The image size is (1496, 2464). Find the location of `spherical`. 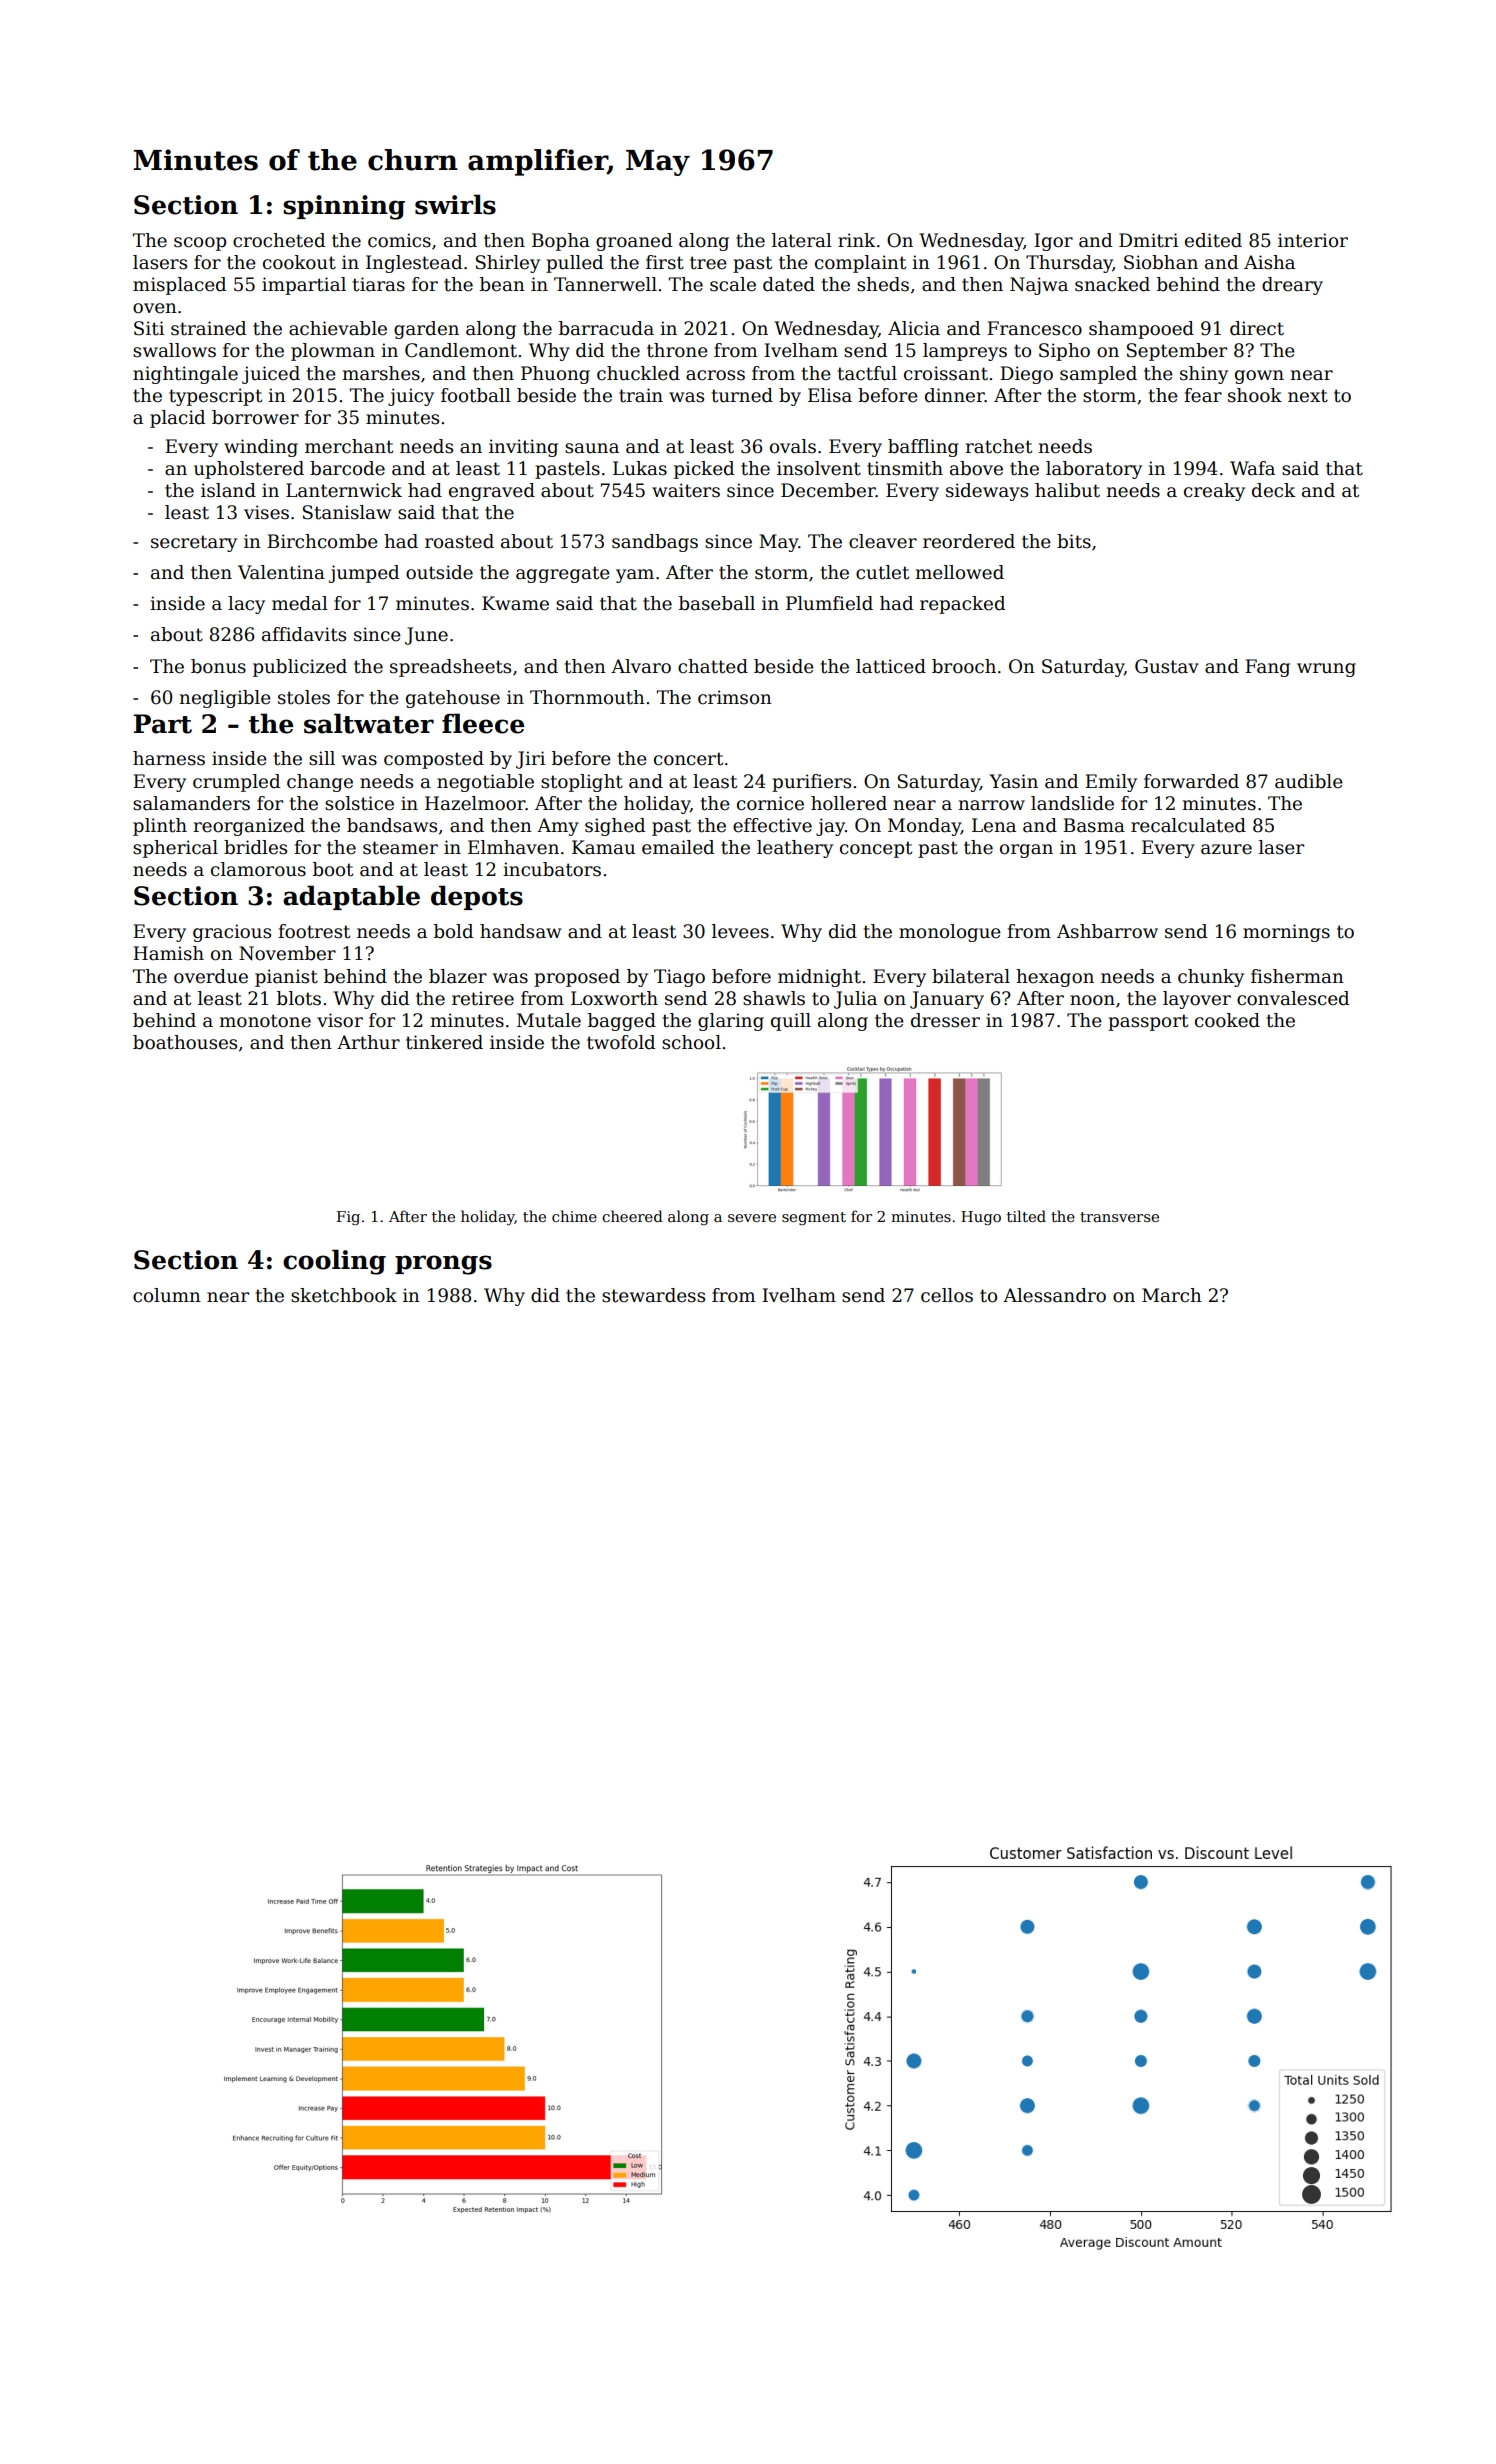

spherical is located at coordinates (175, 849).
